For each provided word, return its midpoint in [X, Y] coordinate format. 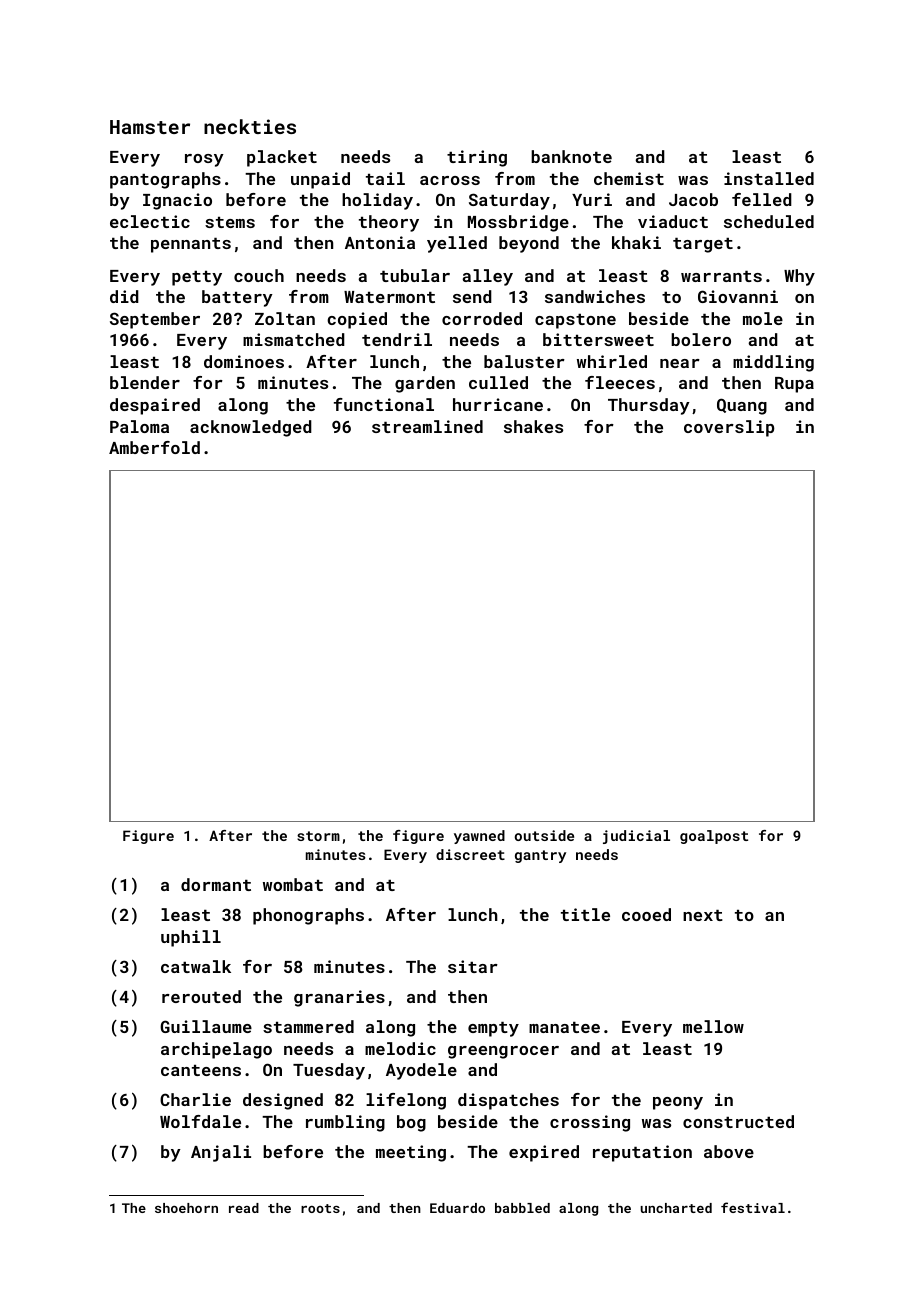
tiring [477, 158]
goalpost [714, 837]
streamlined [427, 426]
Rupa [794, 385]
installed [769, 178]
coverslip [729, 428]
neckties [250, 126]
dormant [216, 884]
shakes [533, 426]
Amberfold [154, 447]
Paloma [139, 426]
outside [544, 835]
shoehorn [186, 1208]
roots [320, 1208]
